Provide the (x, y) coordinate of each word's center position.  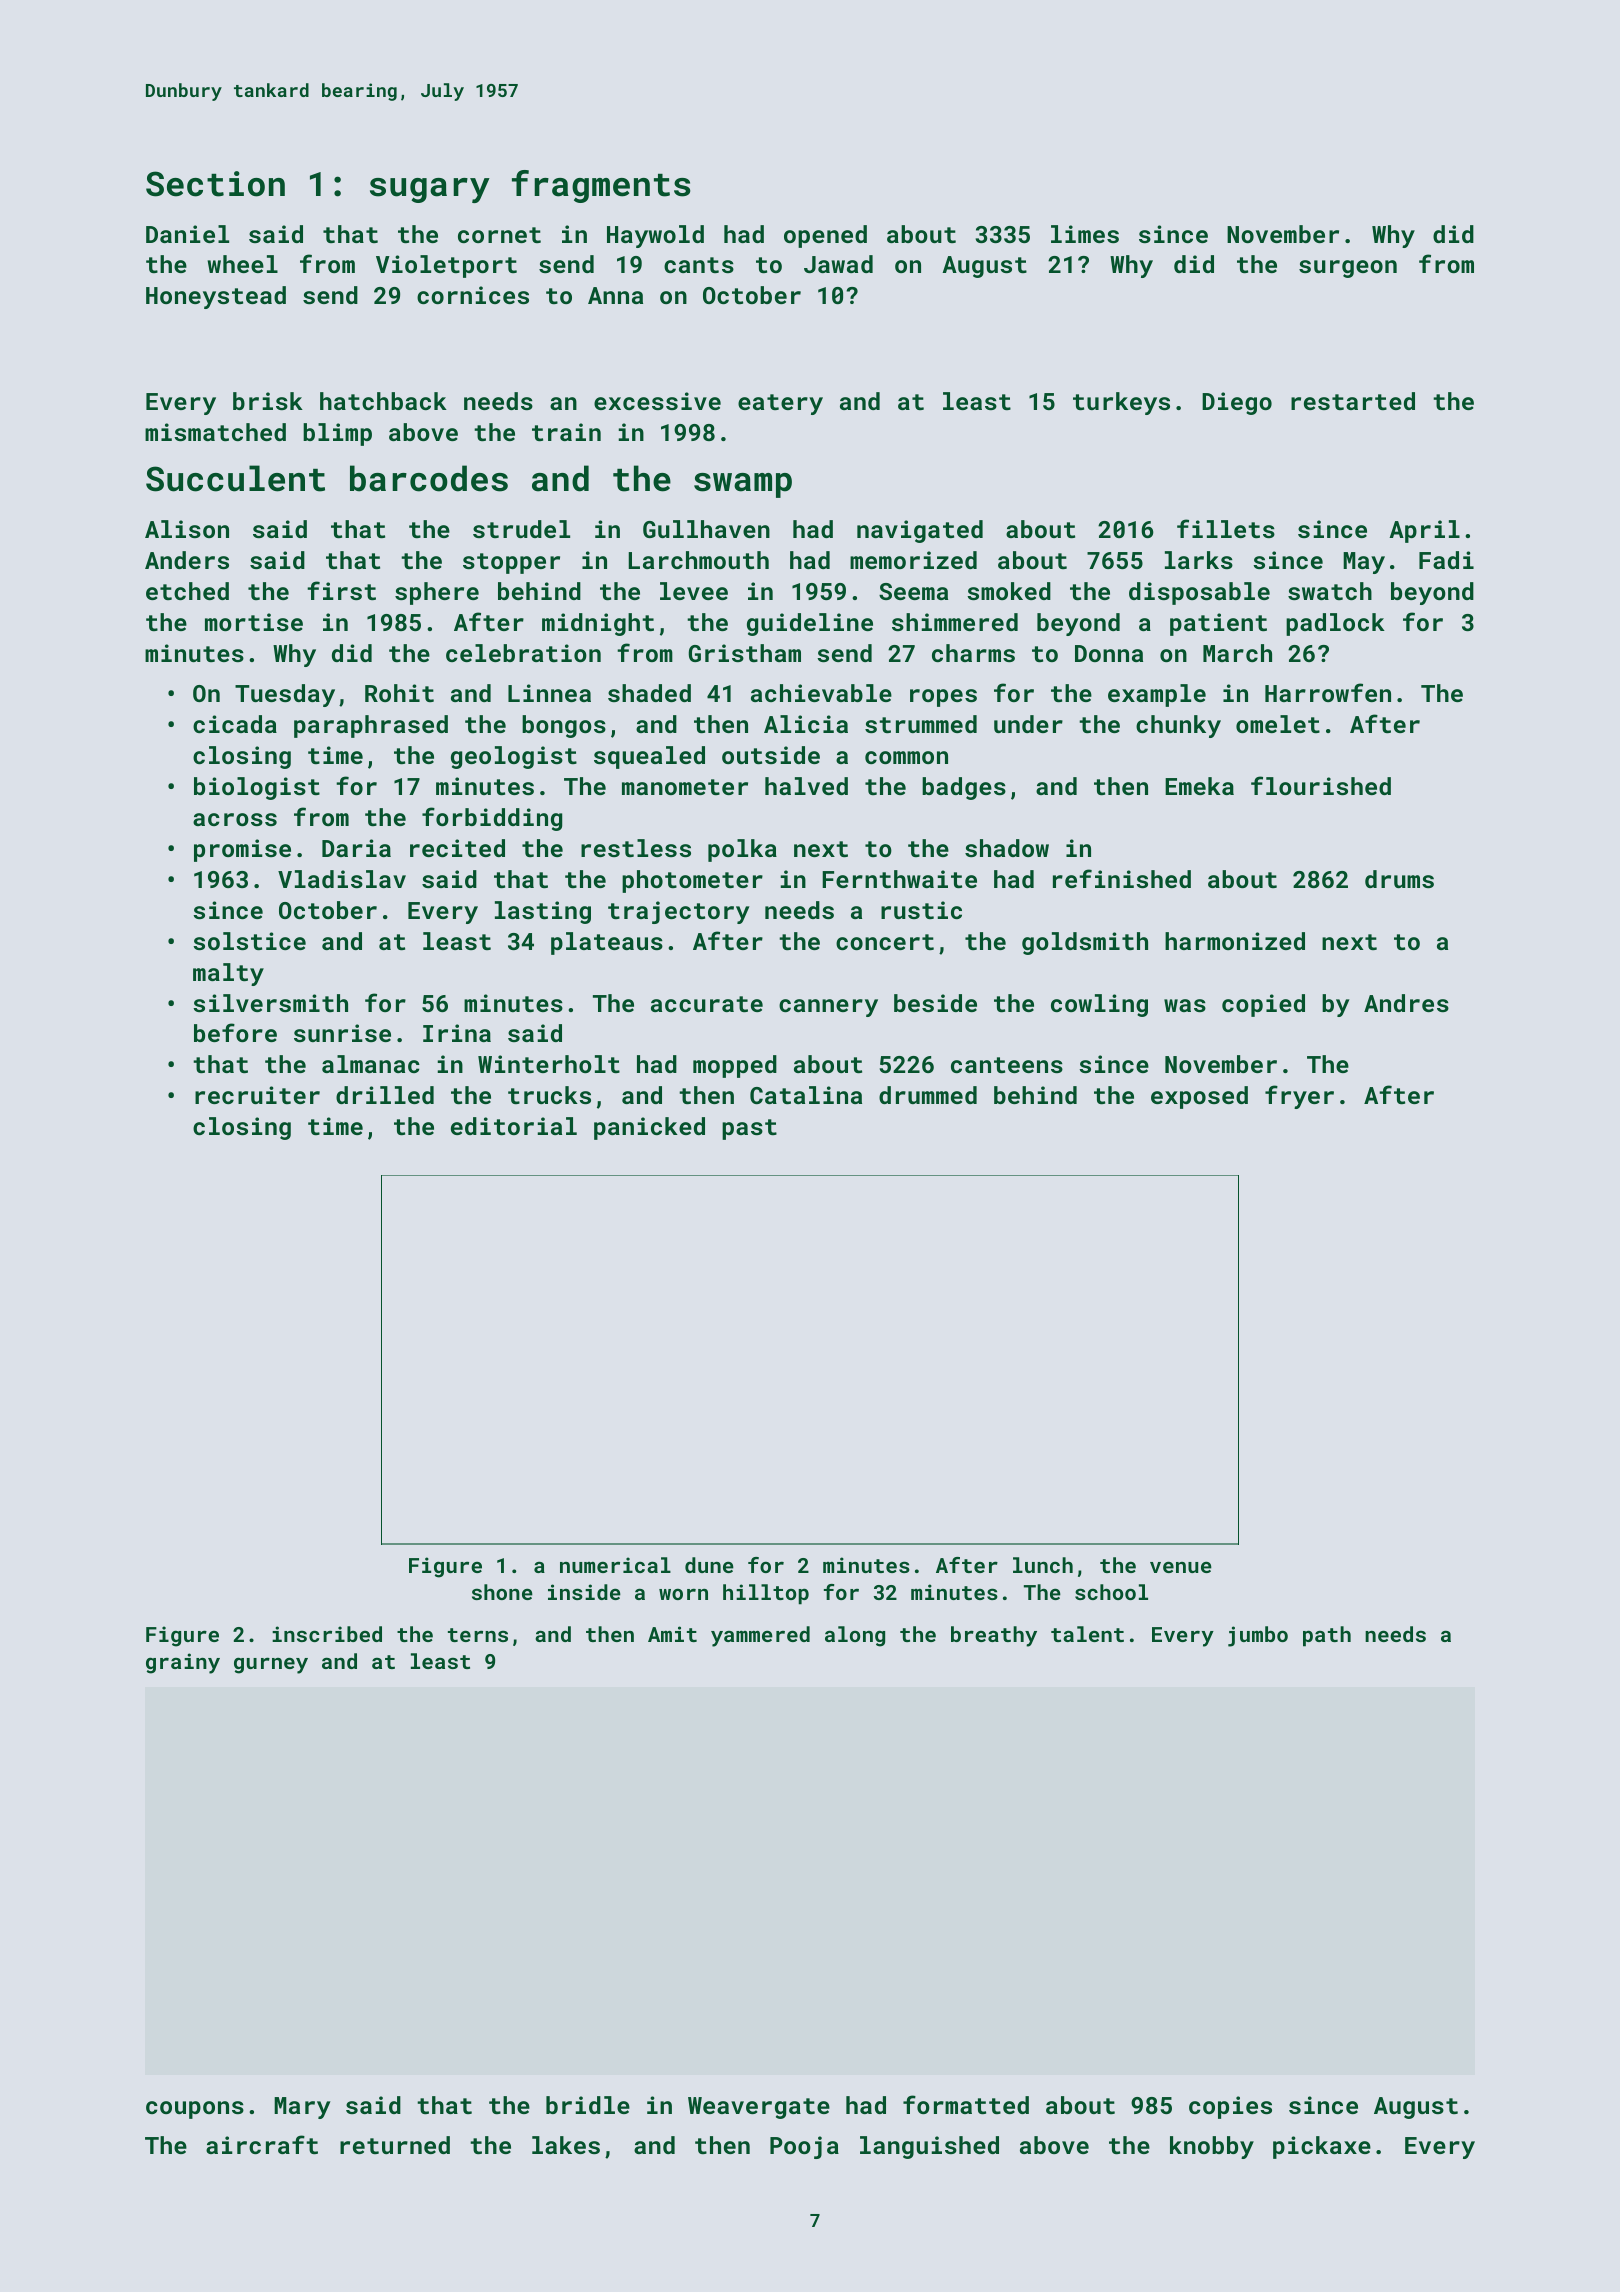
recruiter (257, 1095)
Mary (302, 2108)
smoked (1009, 591)
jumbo (1258, 1636)
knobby (1212, 2147)
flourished (1321, 785)
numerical (615, 1565)
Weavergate (759, 2108)
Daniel (187, 234)
